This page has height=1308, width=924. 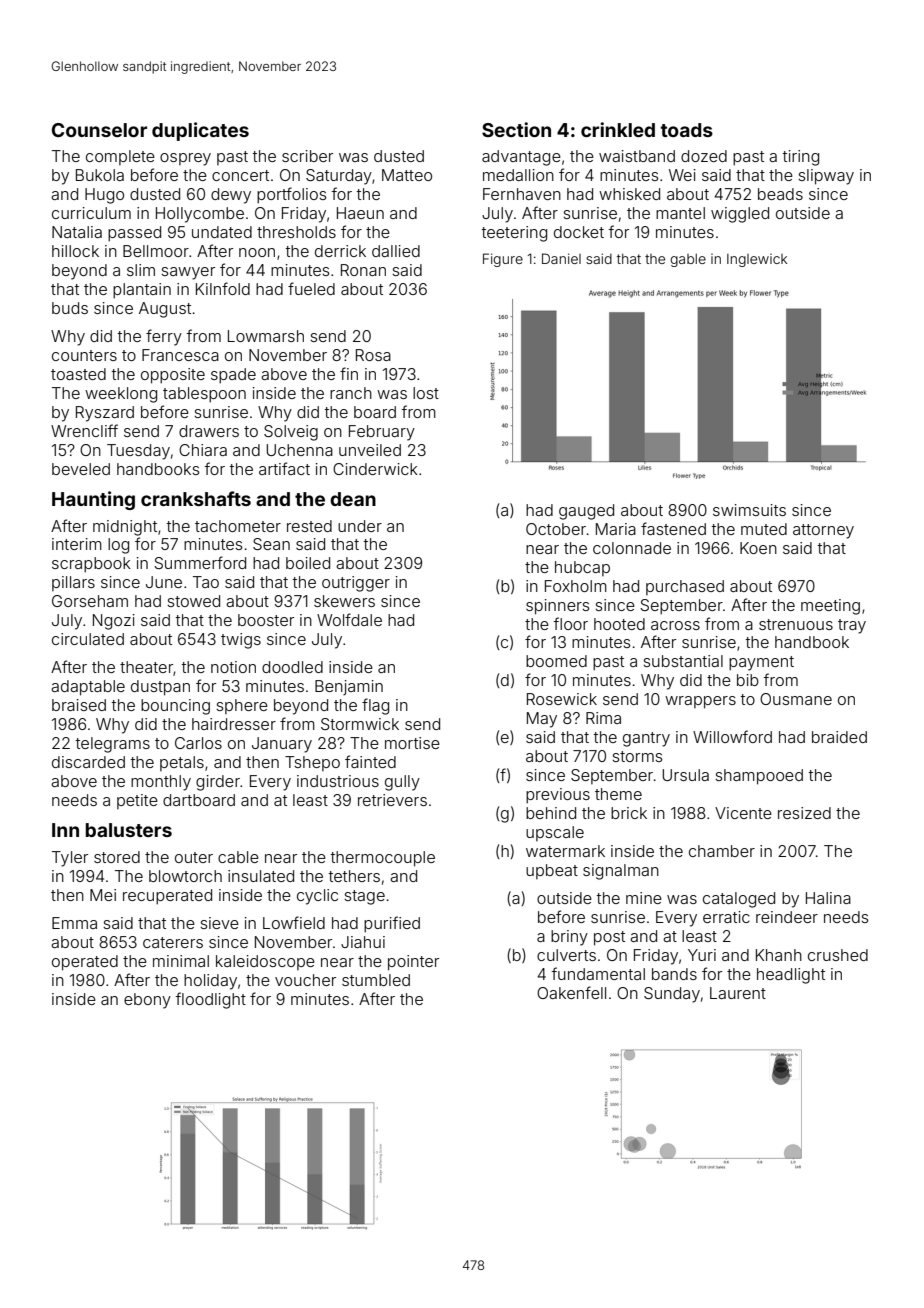 I want to click on Wrencliff, so click(x=84, y=430).
